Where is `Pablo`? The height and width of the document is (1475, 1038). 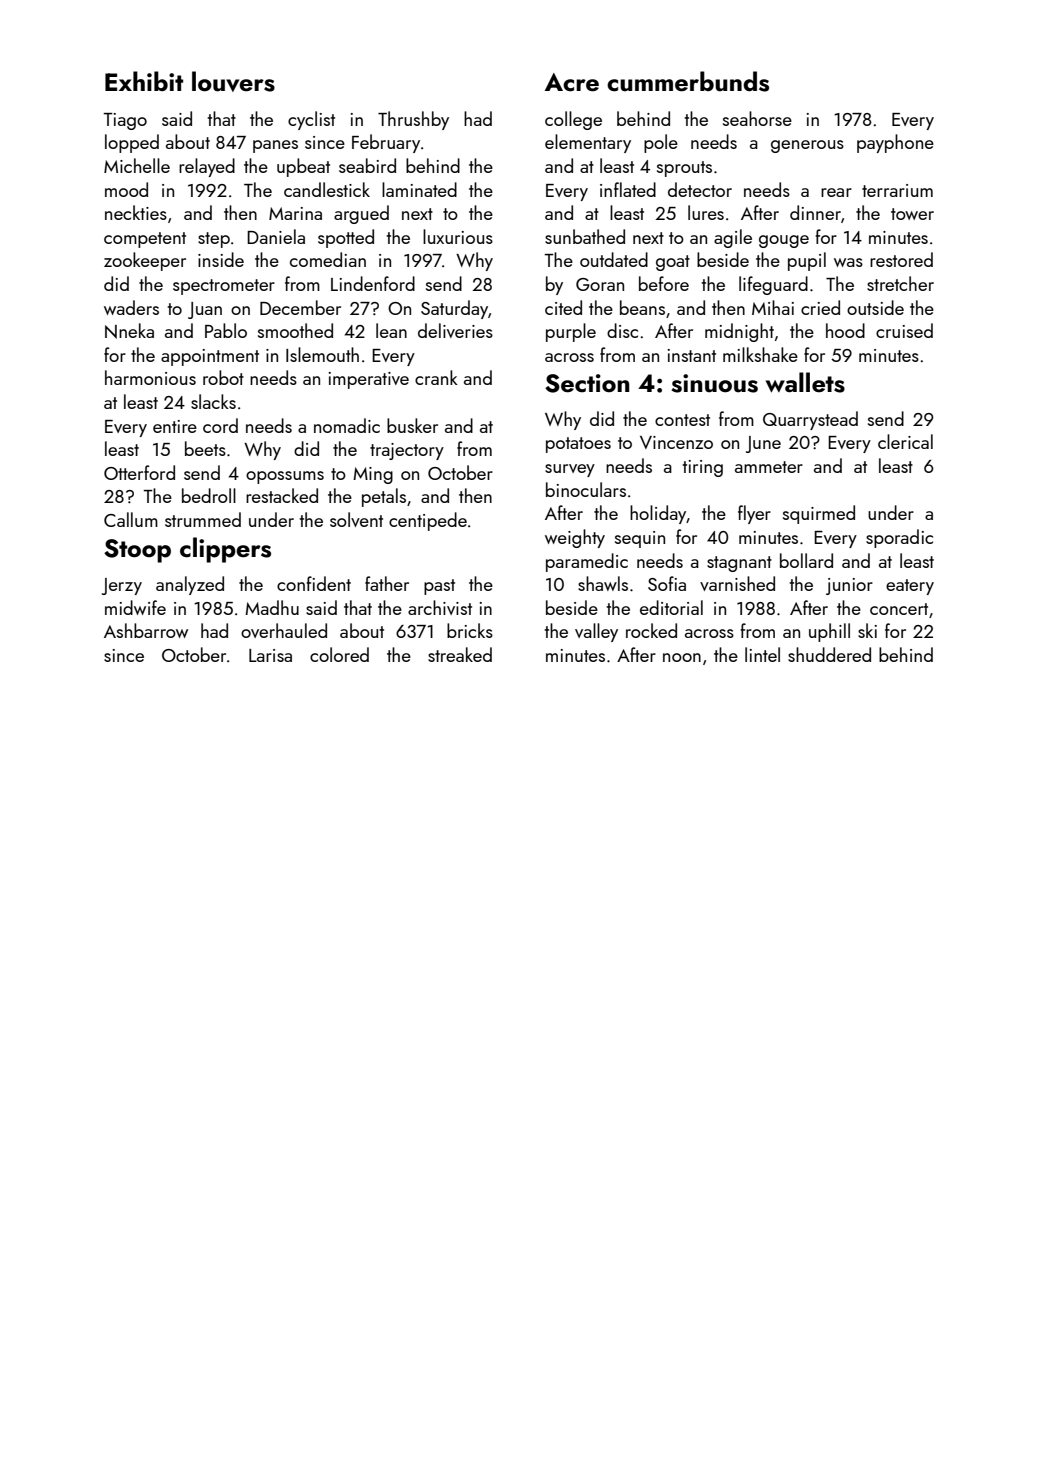
Pablo is located at coordinates (226, 330).
